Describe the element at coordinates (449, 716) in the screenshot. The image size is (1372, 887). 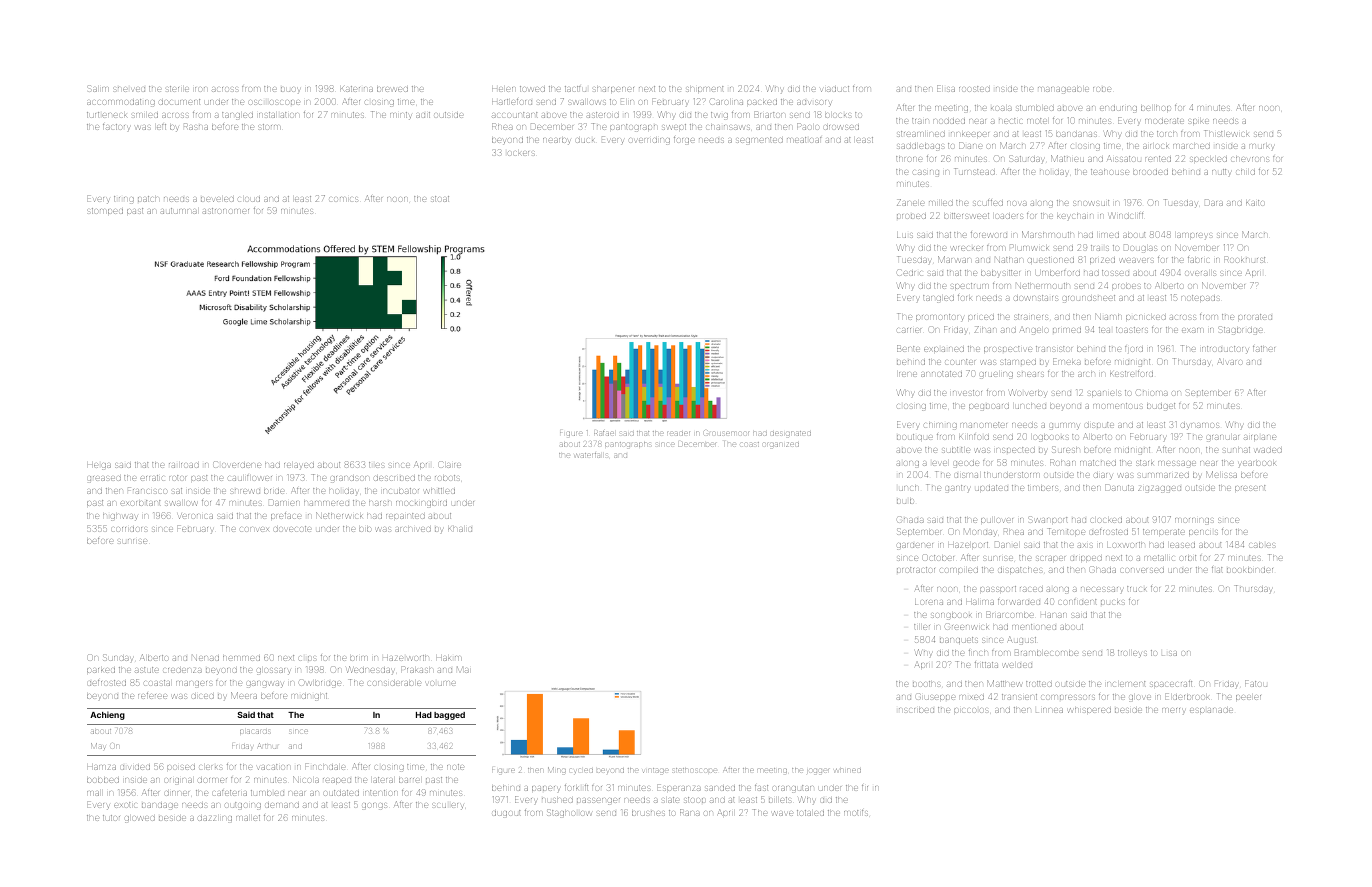
I see `bagged` at that location.
